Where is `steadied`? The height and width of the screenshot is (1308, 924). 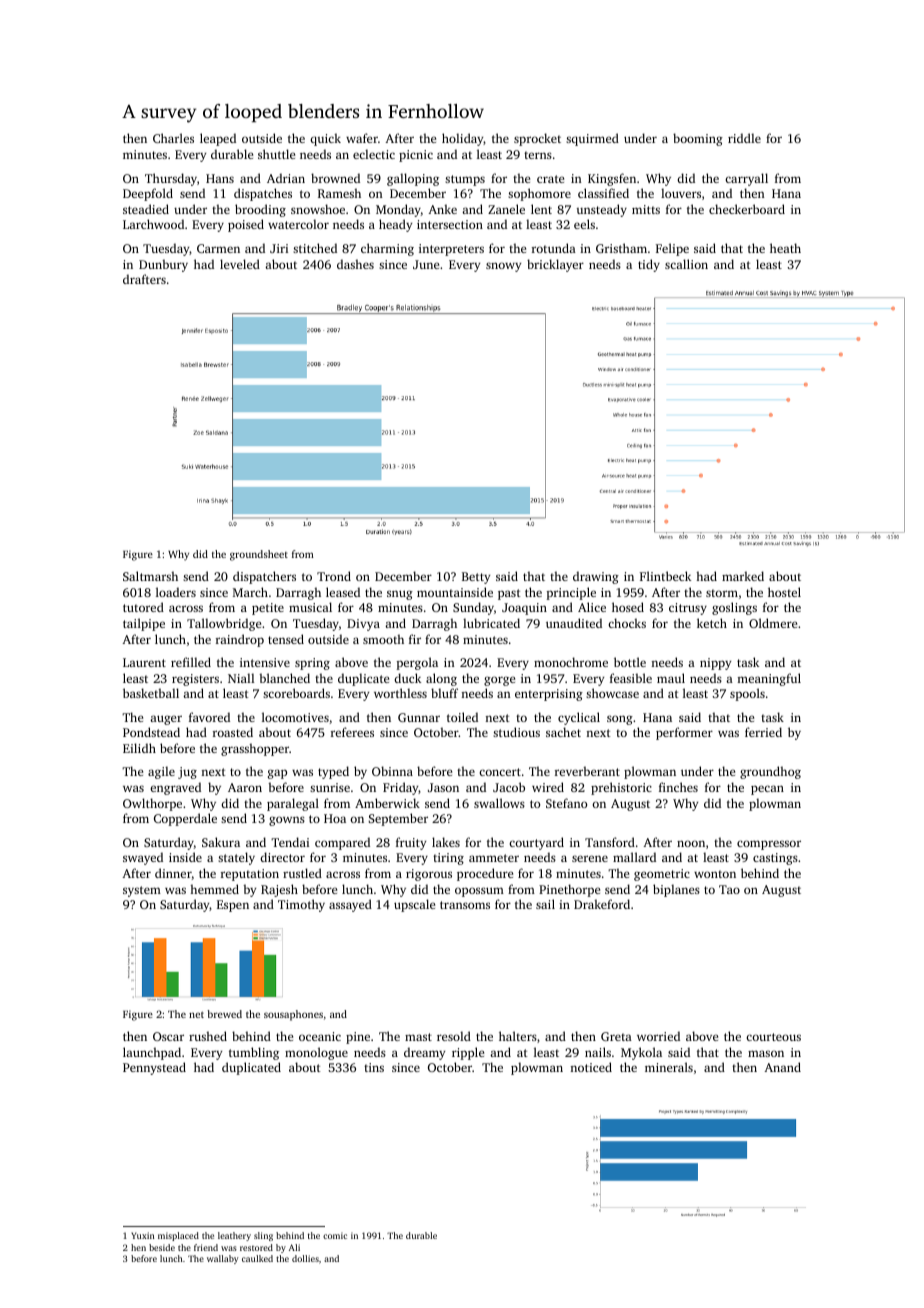
steadied is located at coordinates (146, 209).
